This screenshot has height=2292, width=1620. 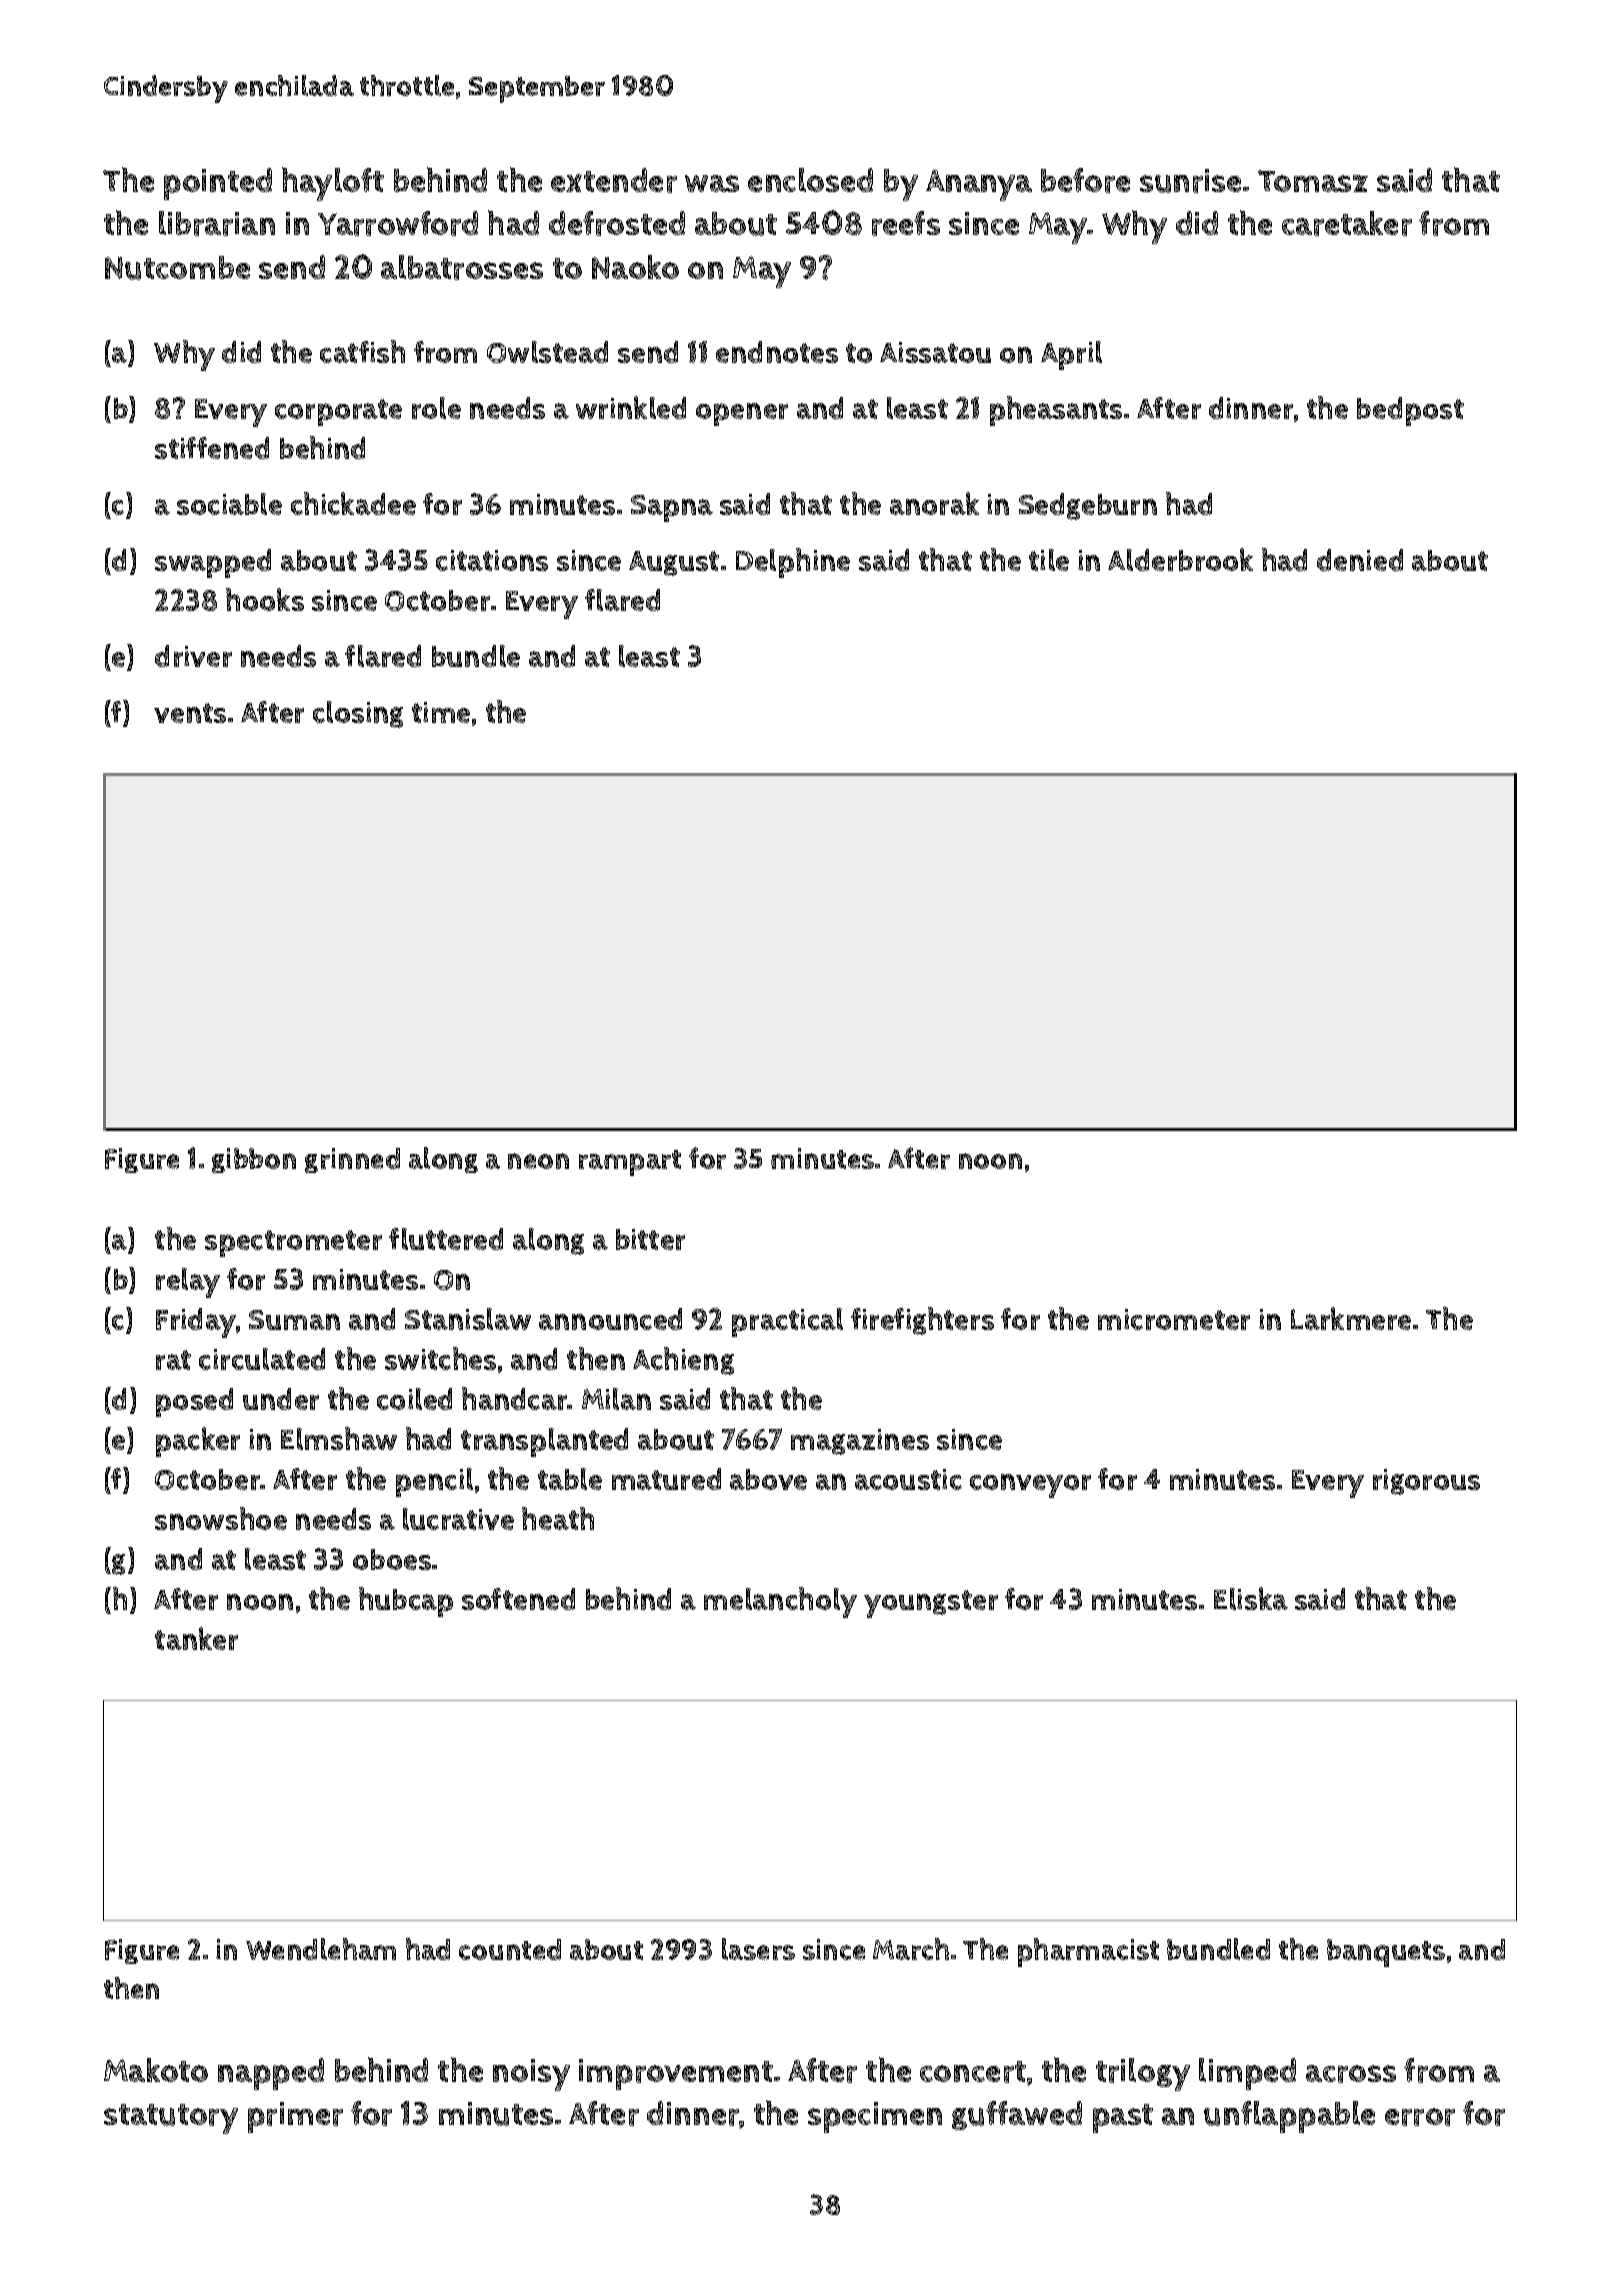 I want to click on denied, so click(x=1360, y=560).
